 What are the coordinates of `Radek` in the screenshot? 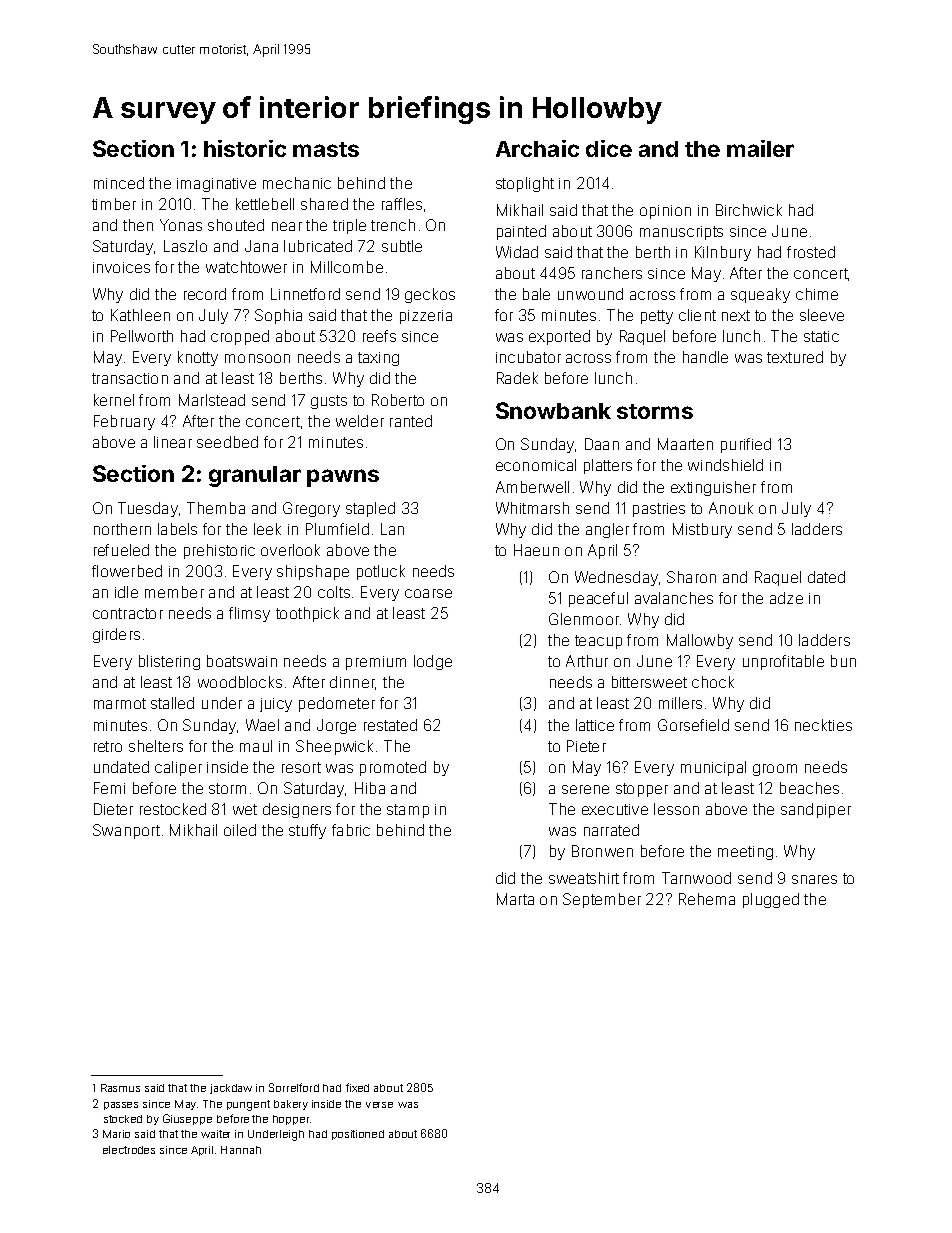 It's located at (517, 378).
